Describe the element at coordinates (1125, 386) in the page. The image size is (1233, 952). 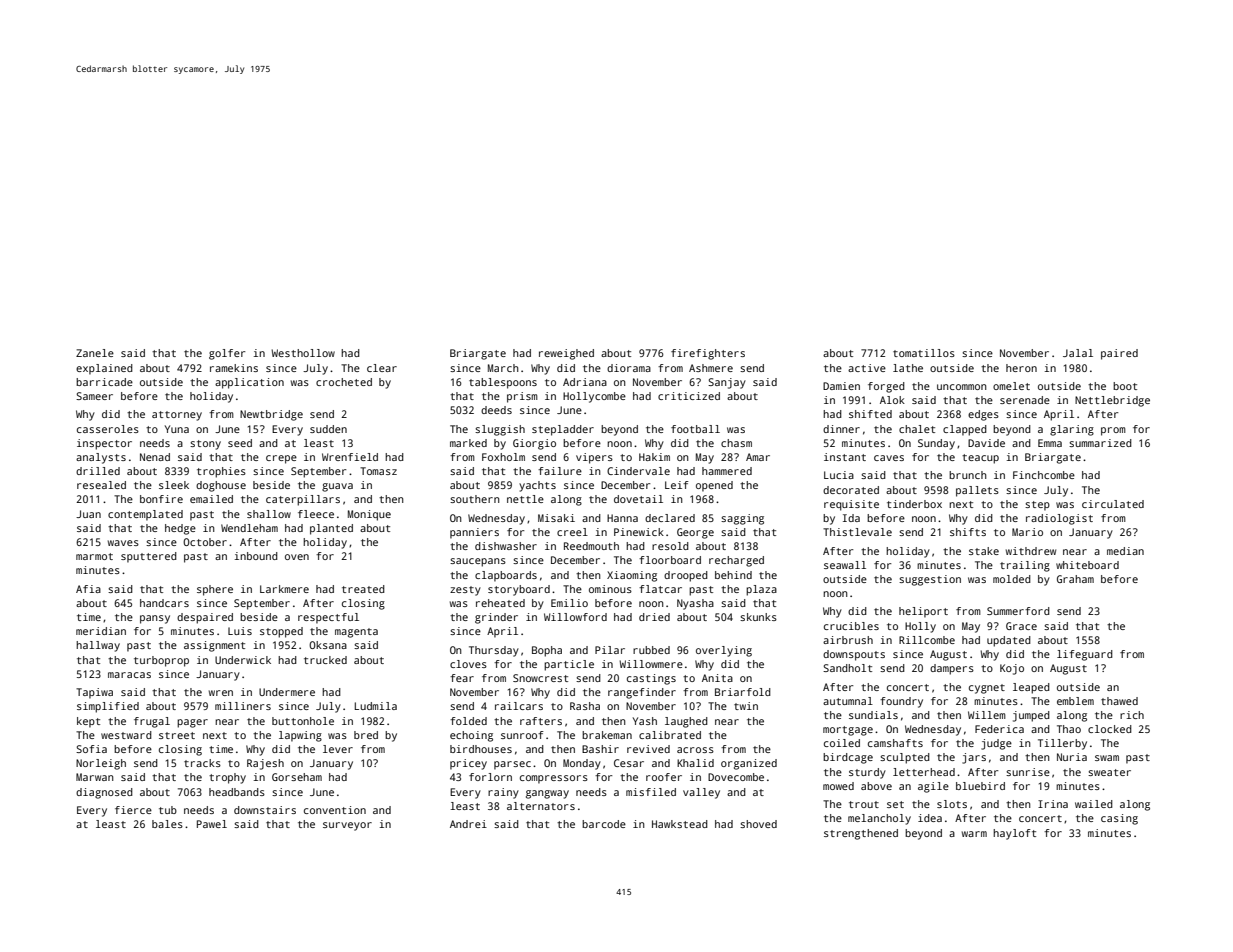
I see `boot` at that location.
